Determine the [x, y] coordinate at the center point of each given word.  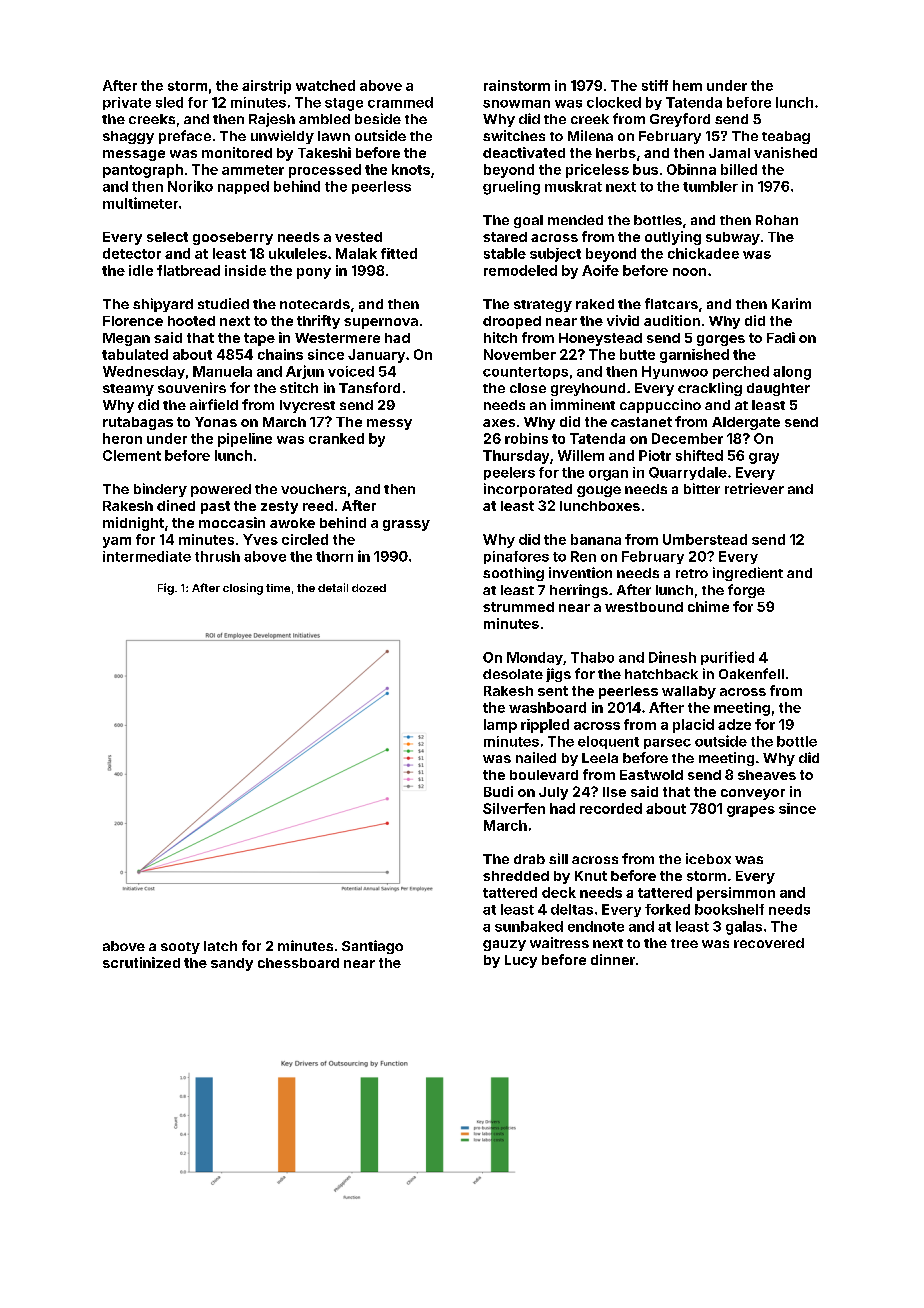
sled [169, 102]
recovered [769, 943]
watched [325, 85]
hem [687, 85]
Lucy [521, 961]
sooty [180, 948]
